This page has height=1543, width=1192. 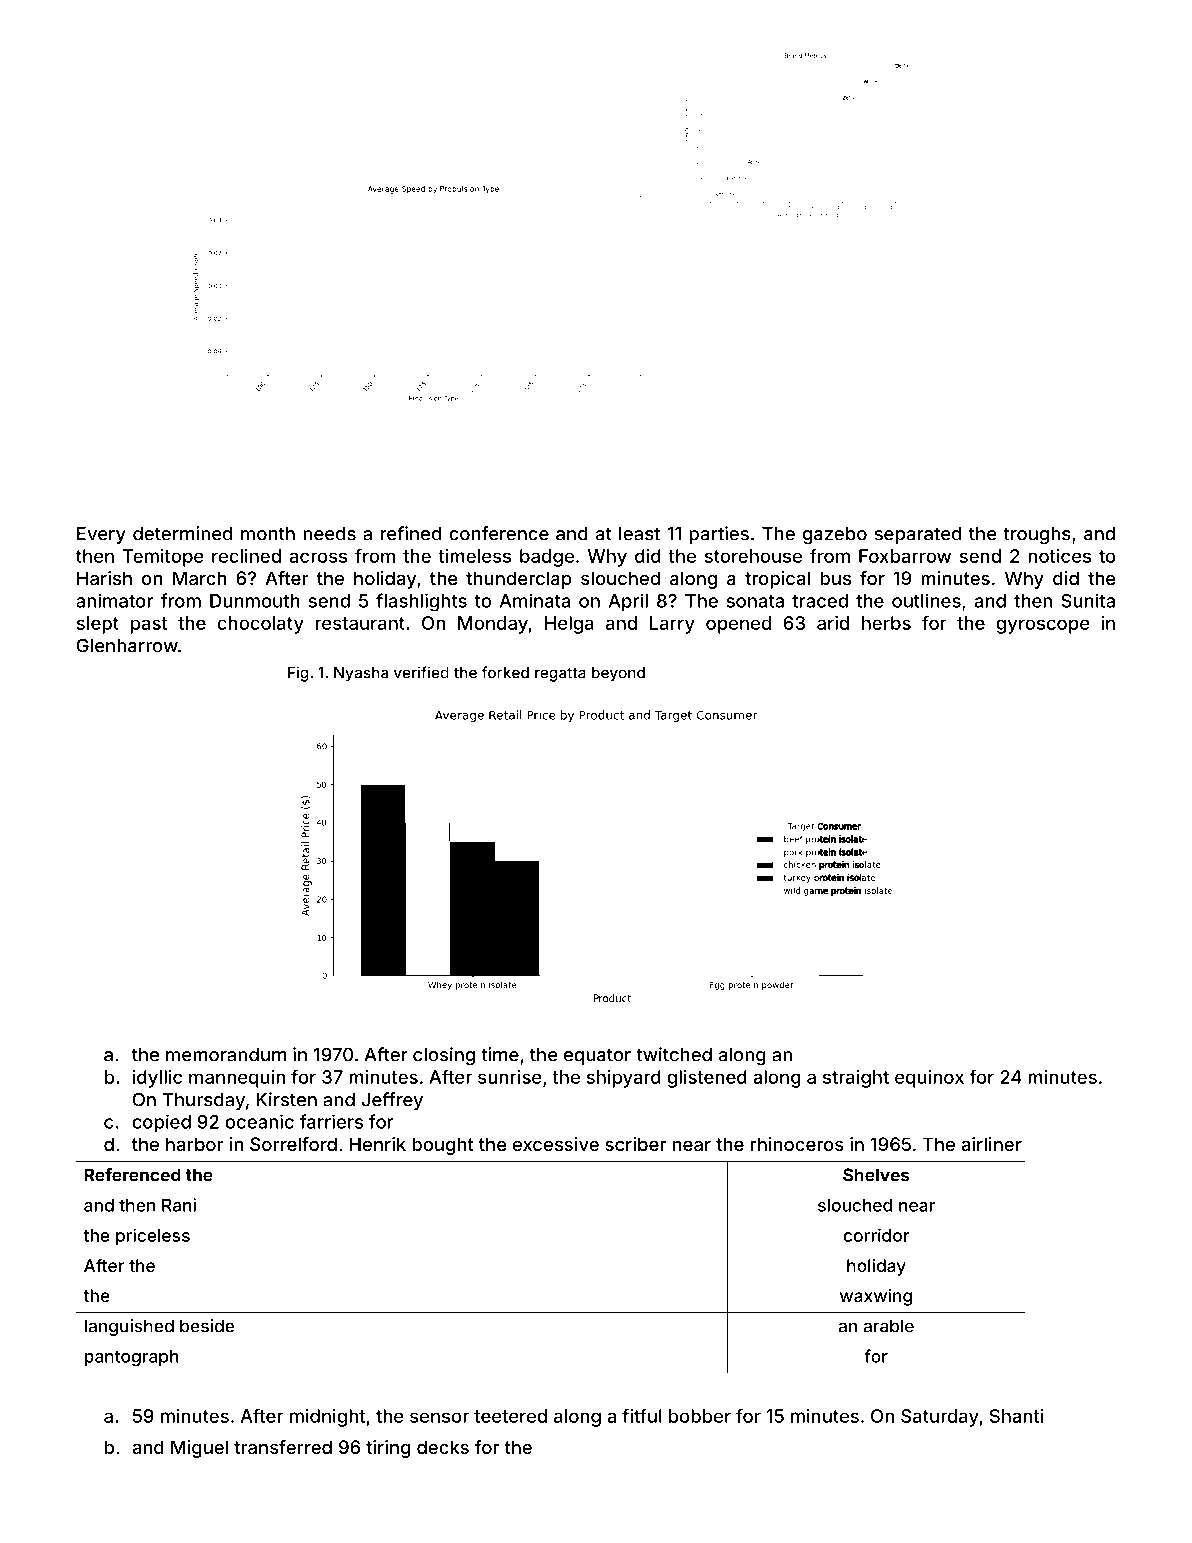 What do you see at coordinates (929, 1079) in the page?
I see `equinox` at bounding box center [929, 1079].
